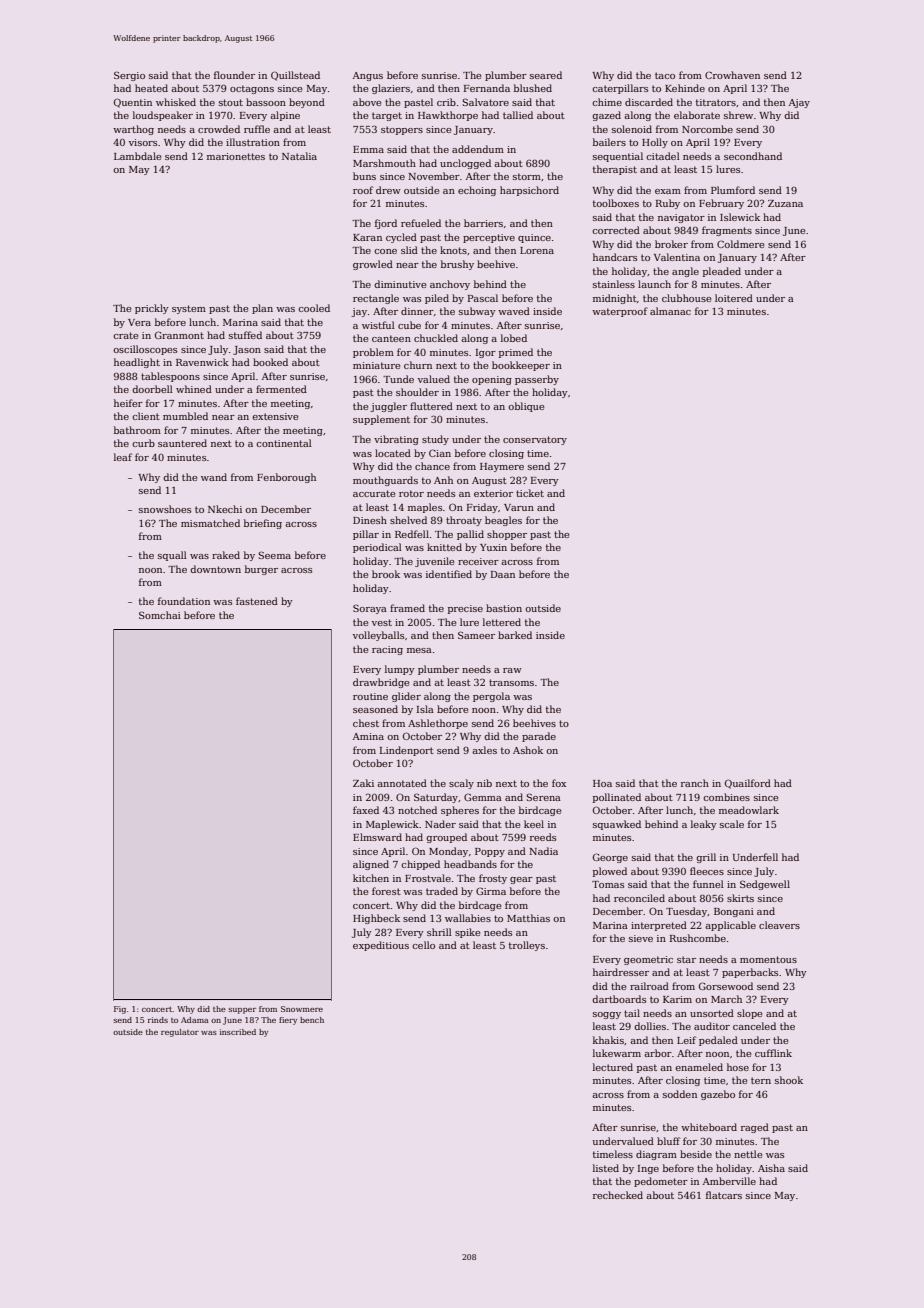 This screenshot has height=1308, width=924. Describe the element at coordinates (670, 311) in the screenshot. I see `almanac` at that location.
